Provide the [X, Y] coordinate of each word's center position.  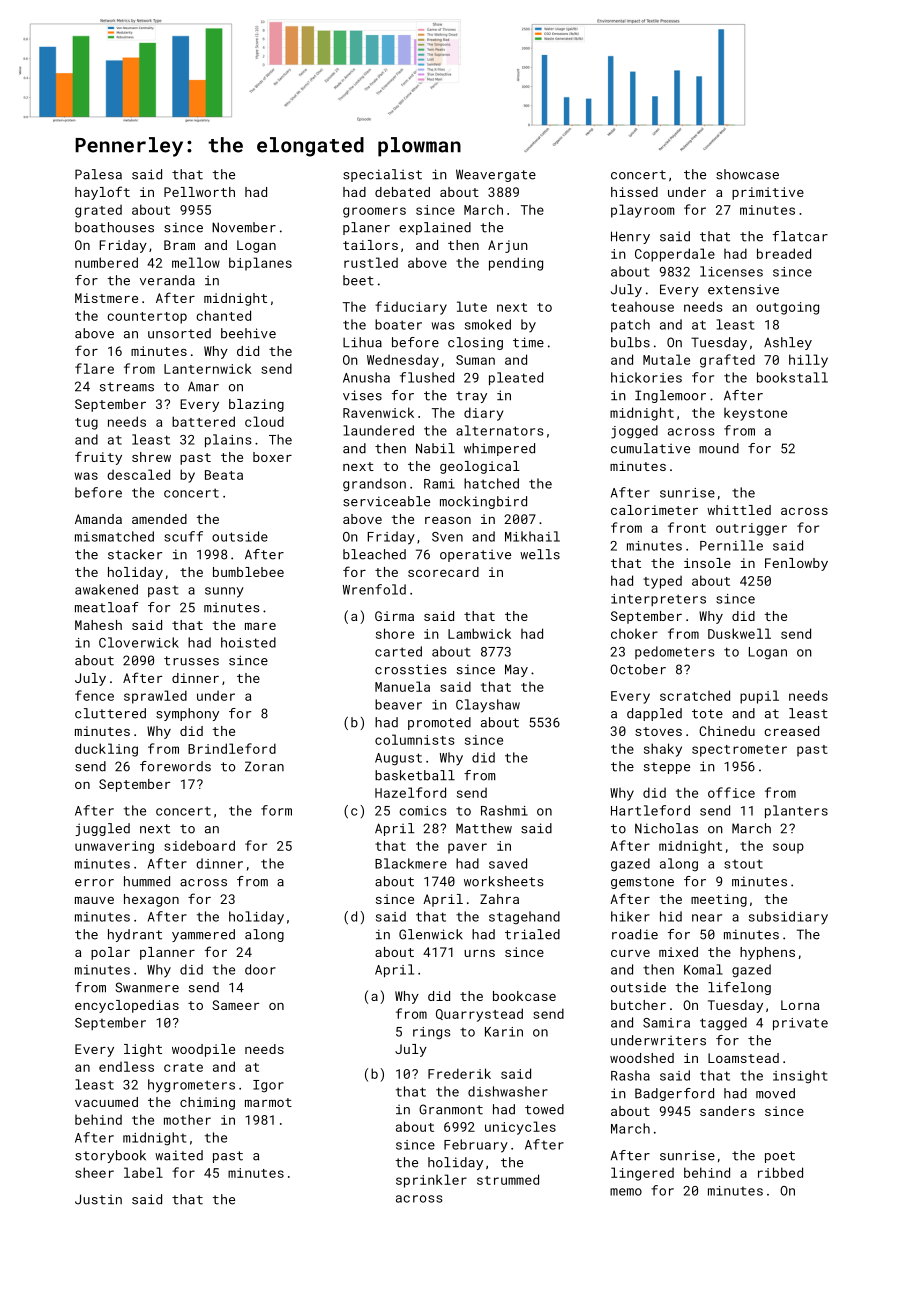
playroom [642, 211]
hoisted [248, 642]
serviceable [386, 501]
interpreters [658, 600]
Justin [98, 1199]
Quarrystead [479, 1015]
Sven [447, 537]
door [260, 969]
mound [719, 448]
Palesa [98, 174]
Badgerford [674, 1094]
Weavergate [496, 175]
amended [159, 519]
